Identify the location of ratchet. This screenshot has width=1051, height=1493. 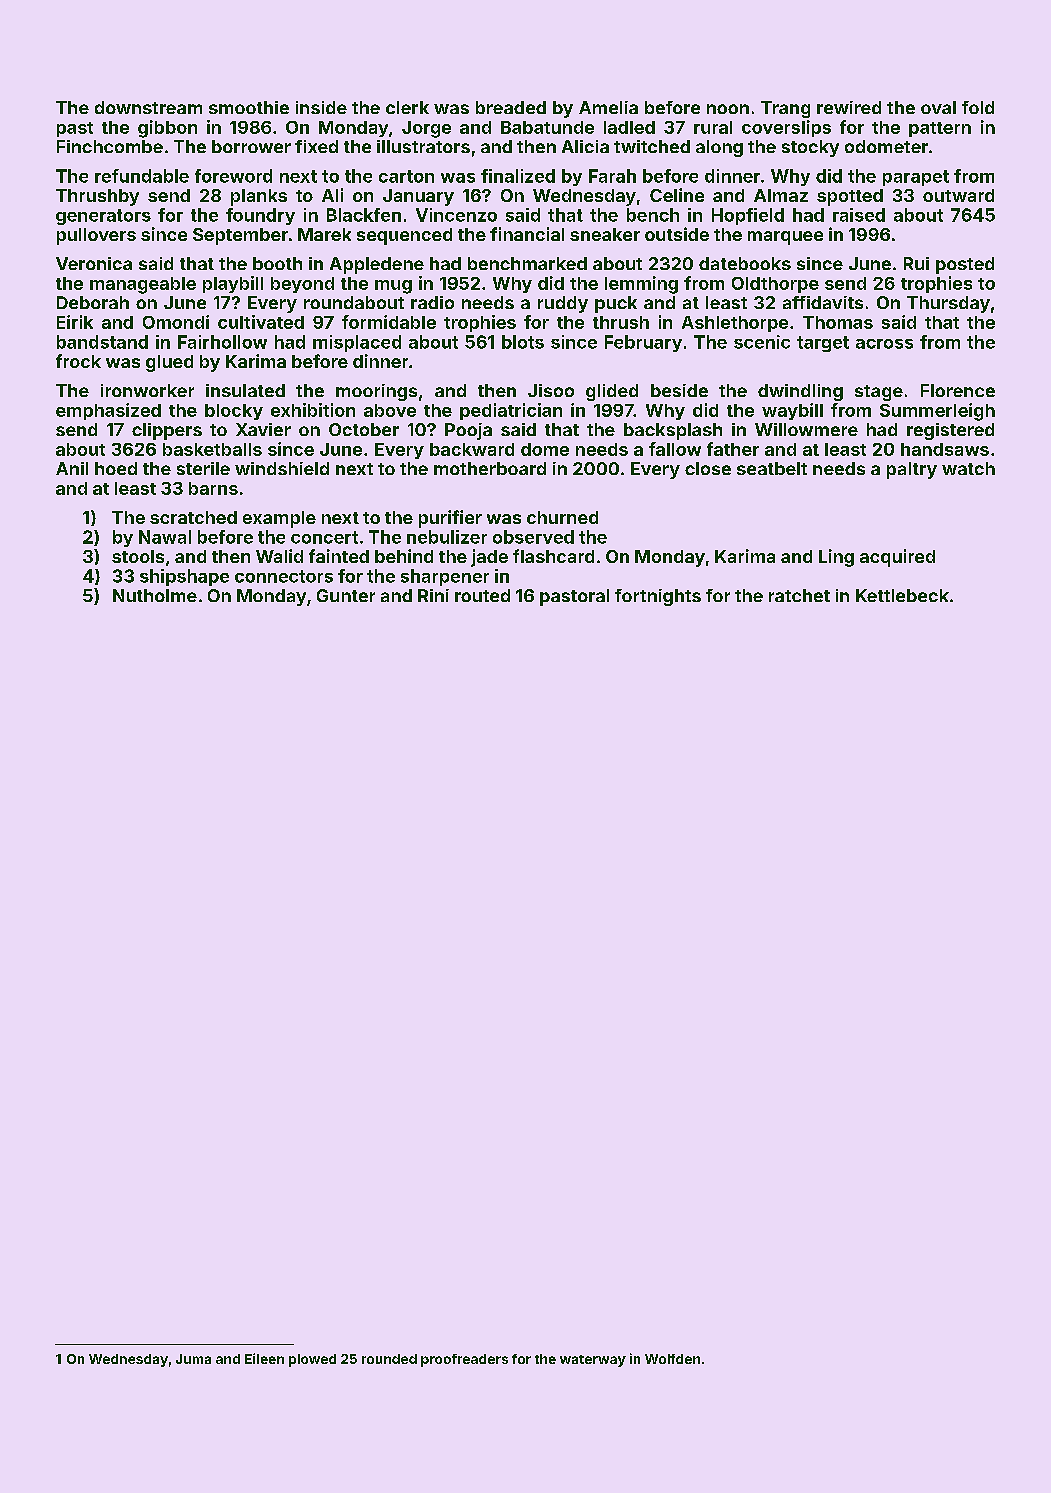
(799, 595).
